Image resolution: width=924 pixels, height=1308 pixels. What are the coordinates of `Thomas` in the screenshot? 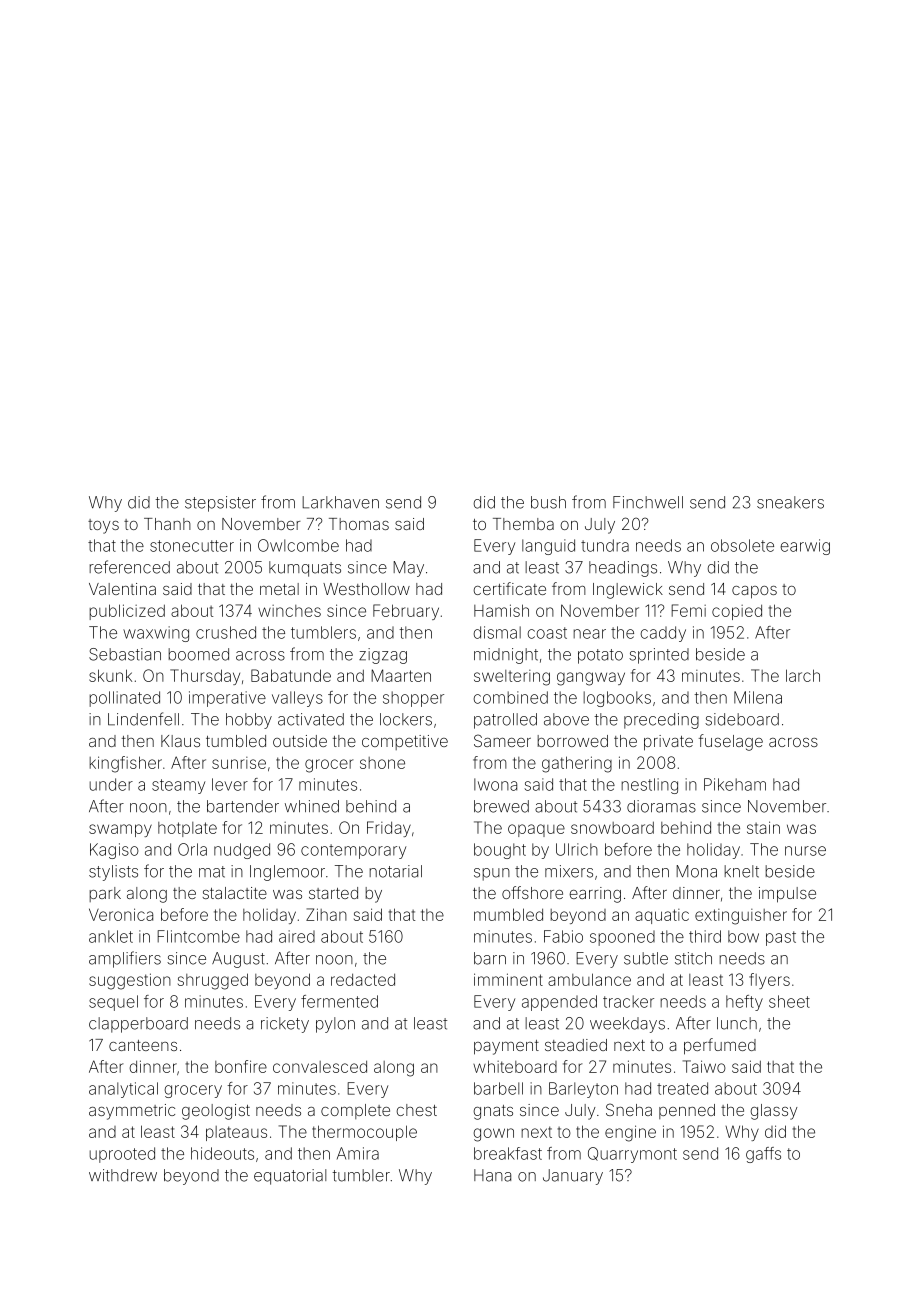 It's located at (359, 524).
